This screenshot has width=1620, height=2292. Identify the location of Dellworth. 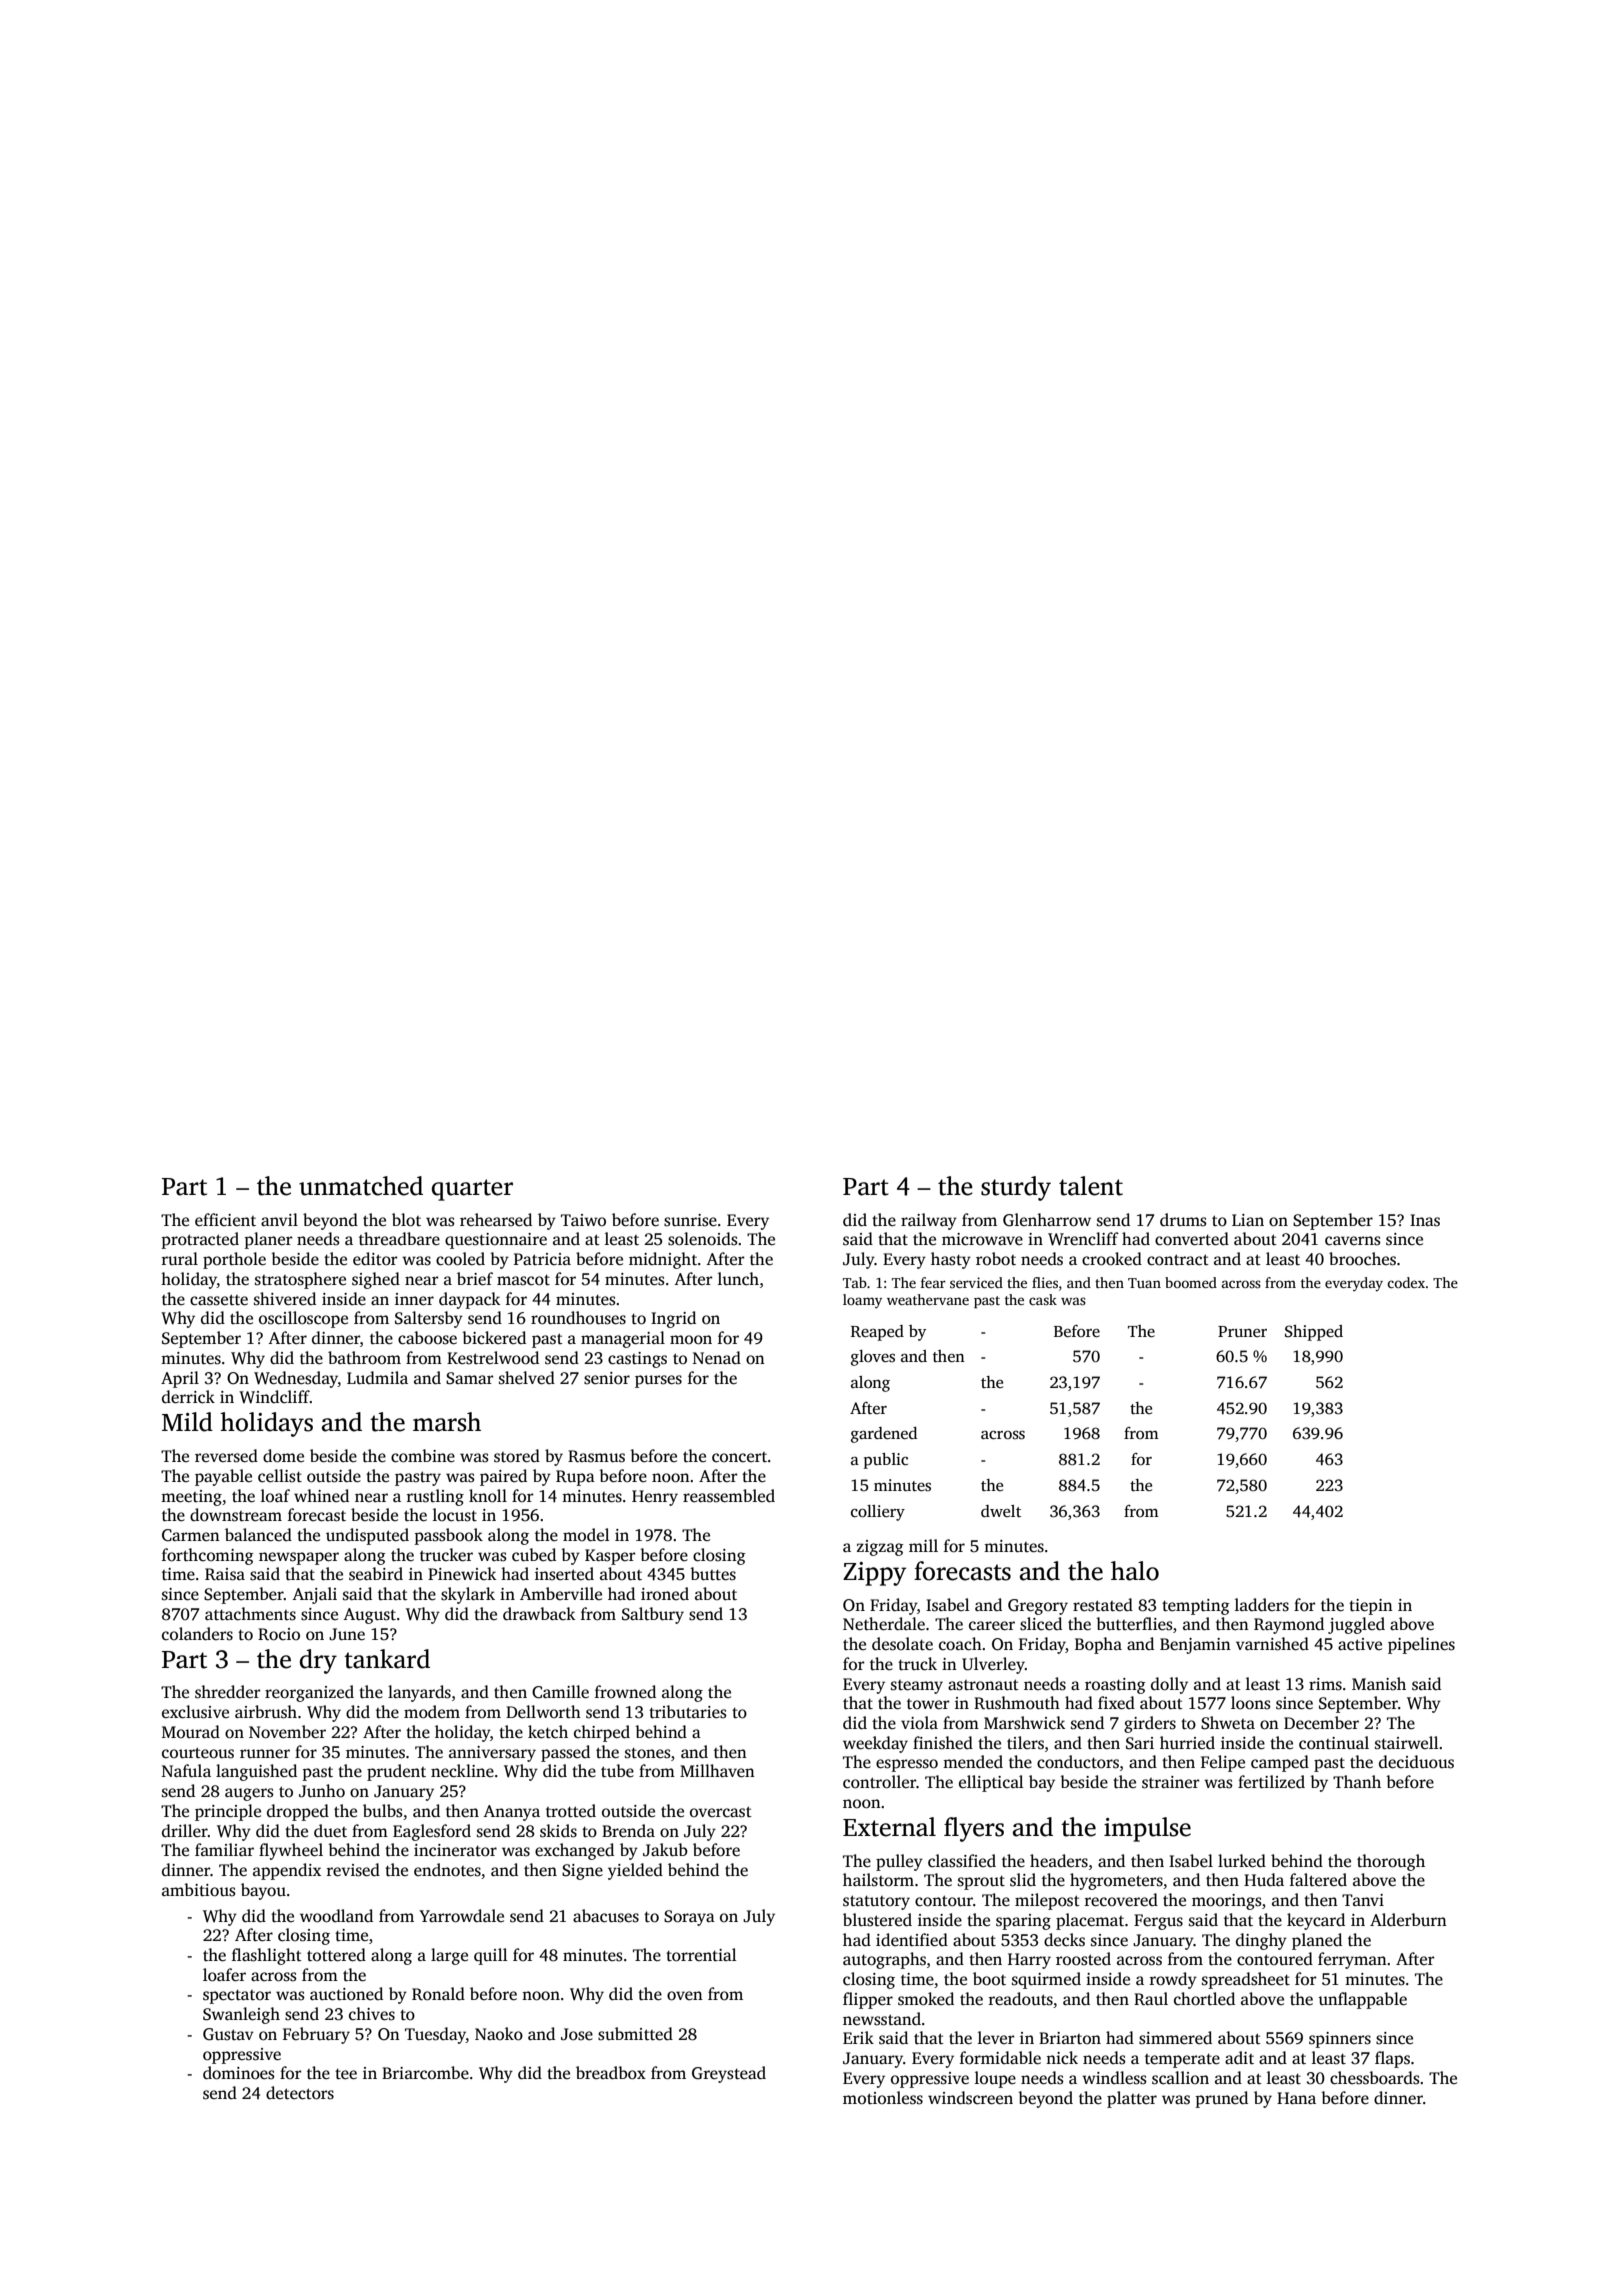
(543, 1712).
